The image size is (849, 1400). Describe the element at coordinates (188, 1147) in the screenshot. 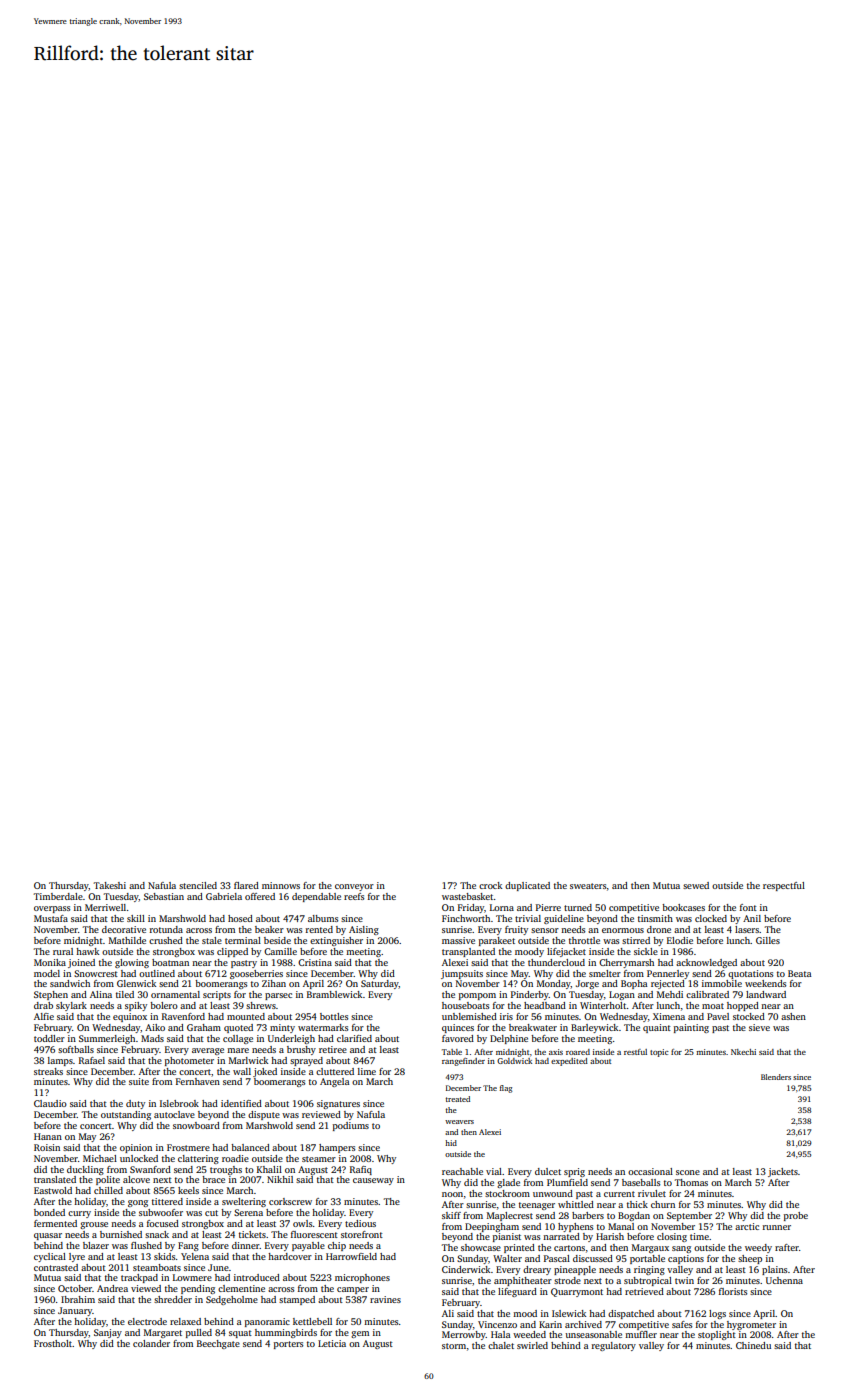

I see `Frostmere` at that location.
